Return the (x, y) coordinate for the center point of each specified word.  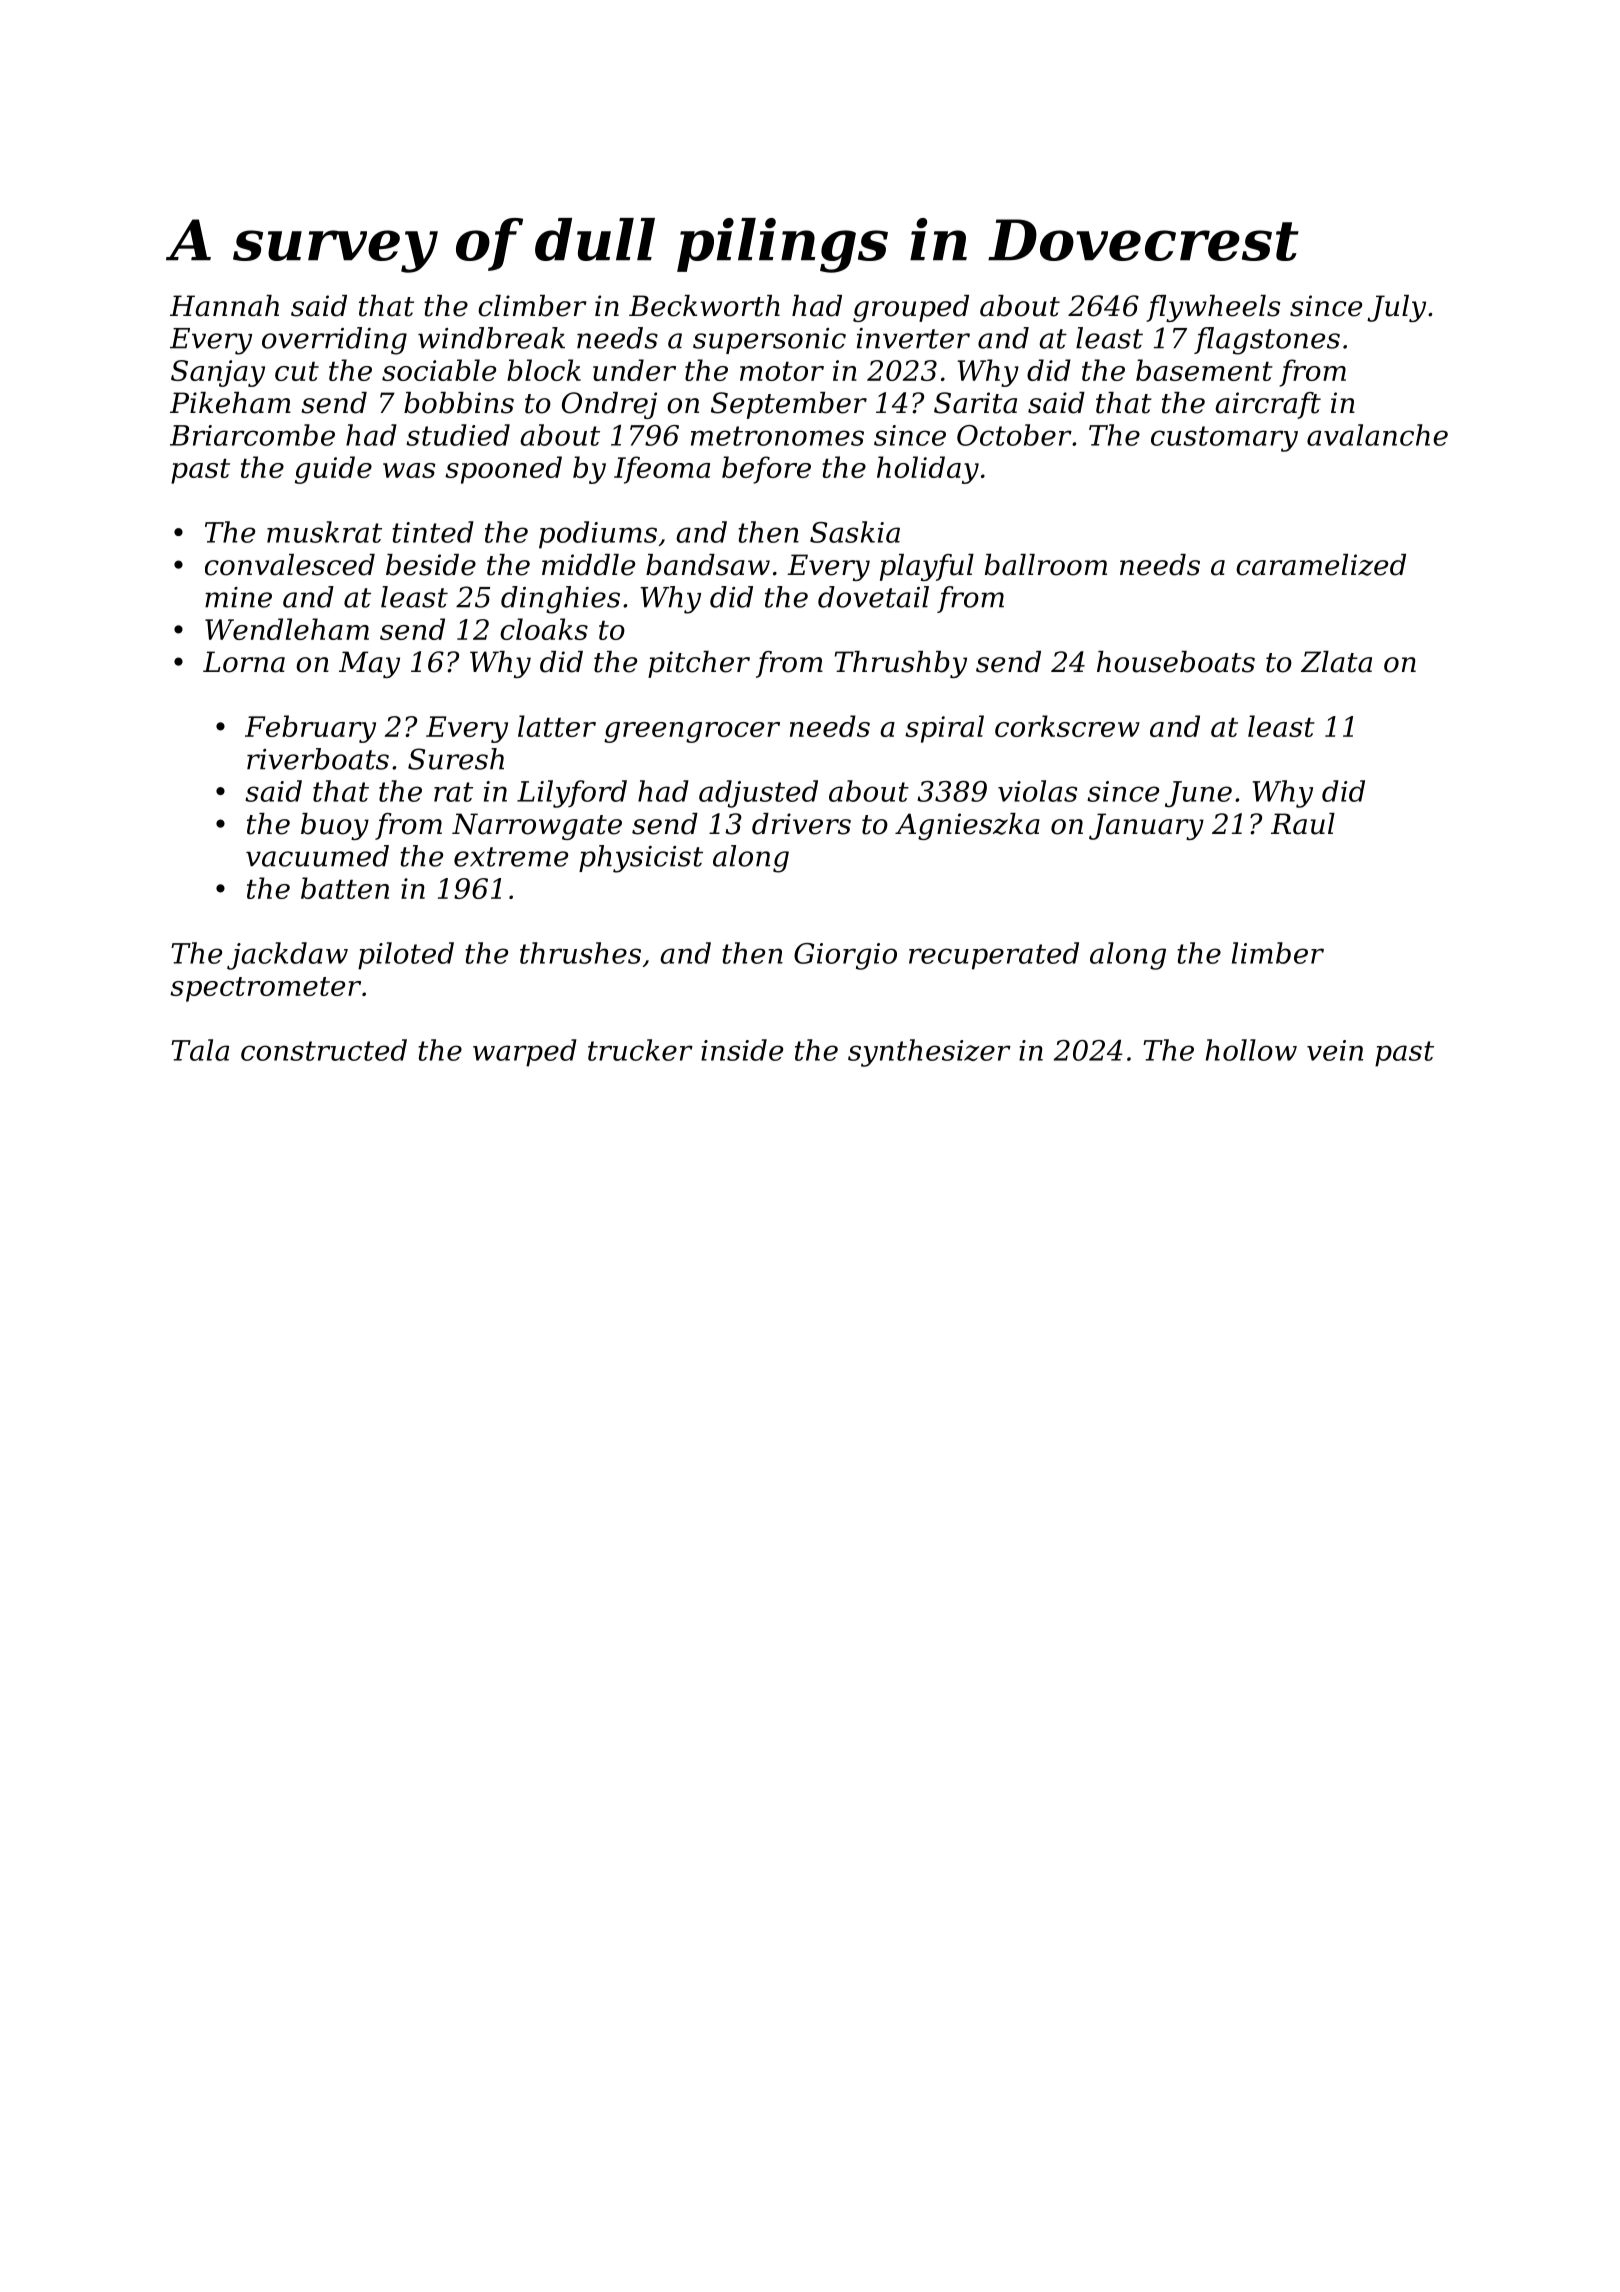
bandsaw (708, 565)
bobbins (459, 403)
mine (238, 597)
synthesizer (929, 1053)
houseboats (1176, 662)
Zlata (1336, 662)
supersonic (769, 341)
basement (1204, 370)
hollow (1251, 1050)
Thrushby (901, 664)
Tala (200, 1050)
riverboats (318, 759)
